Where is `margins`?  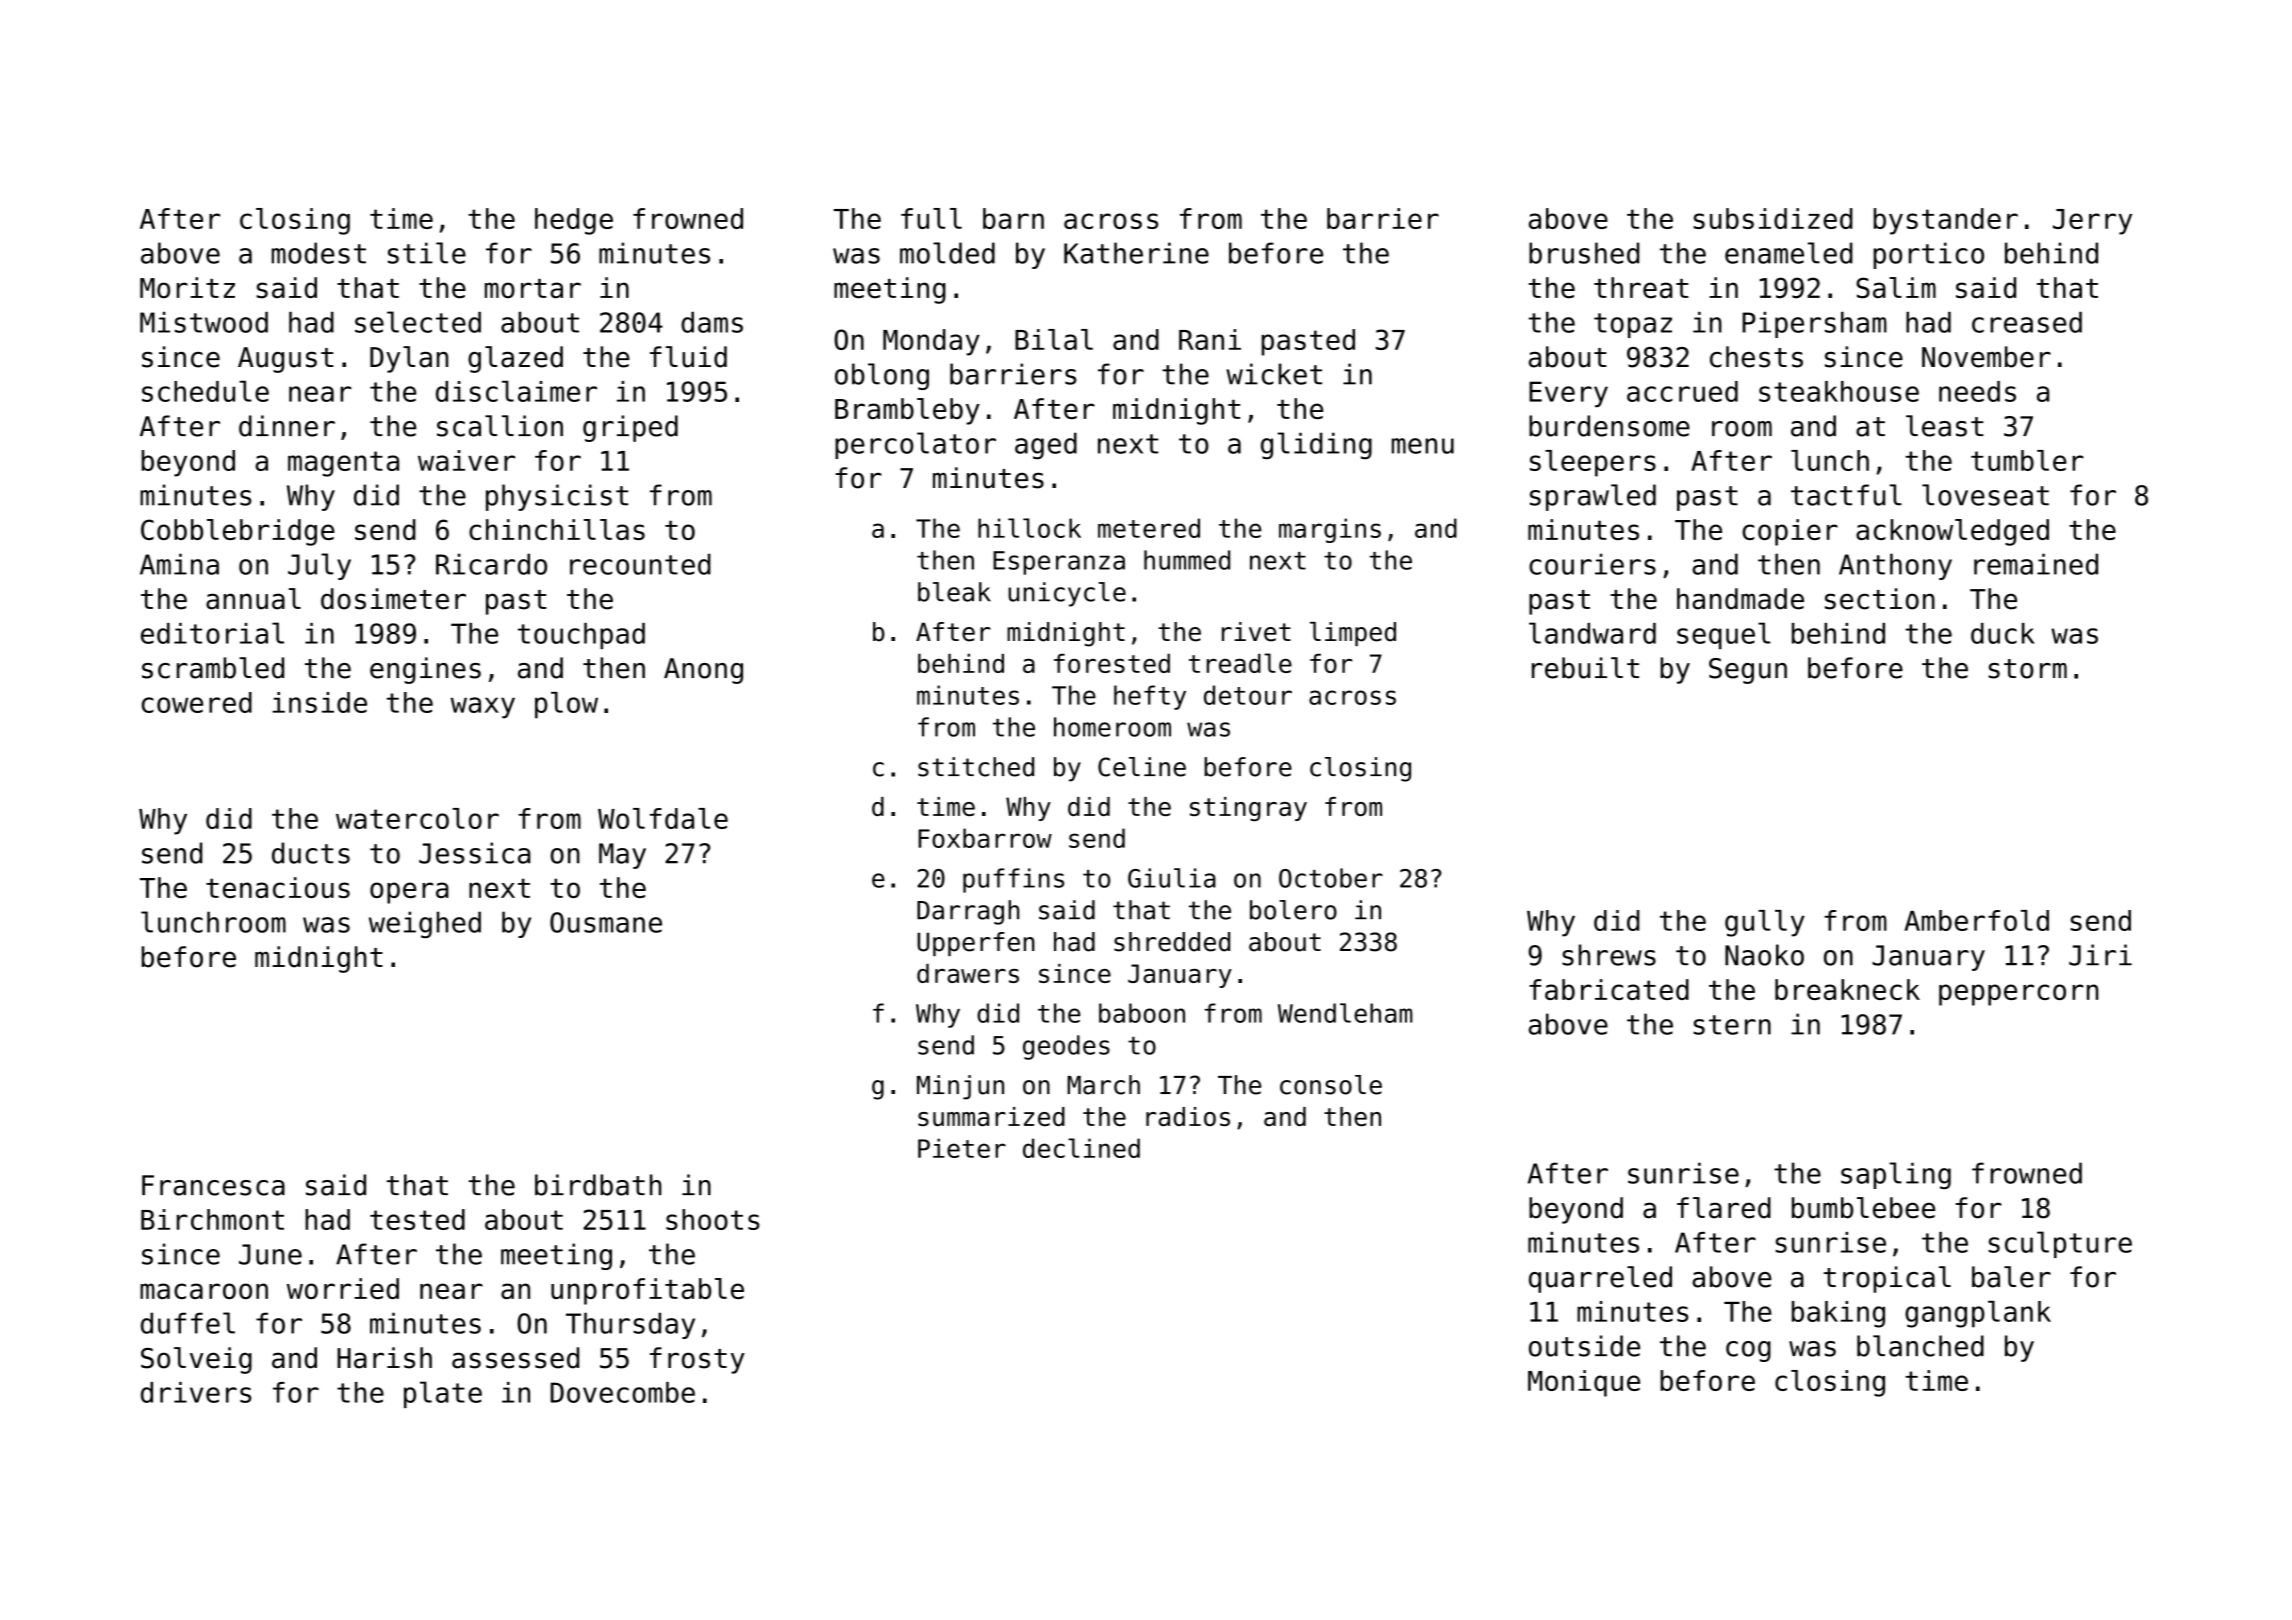
margins is located at coordinates (1330, 530).
